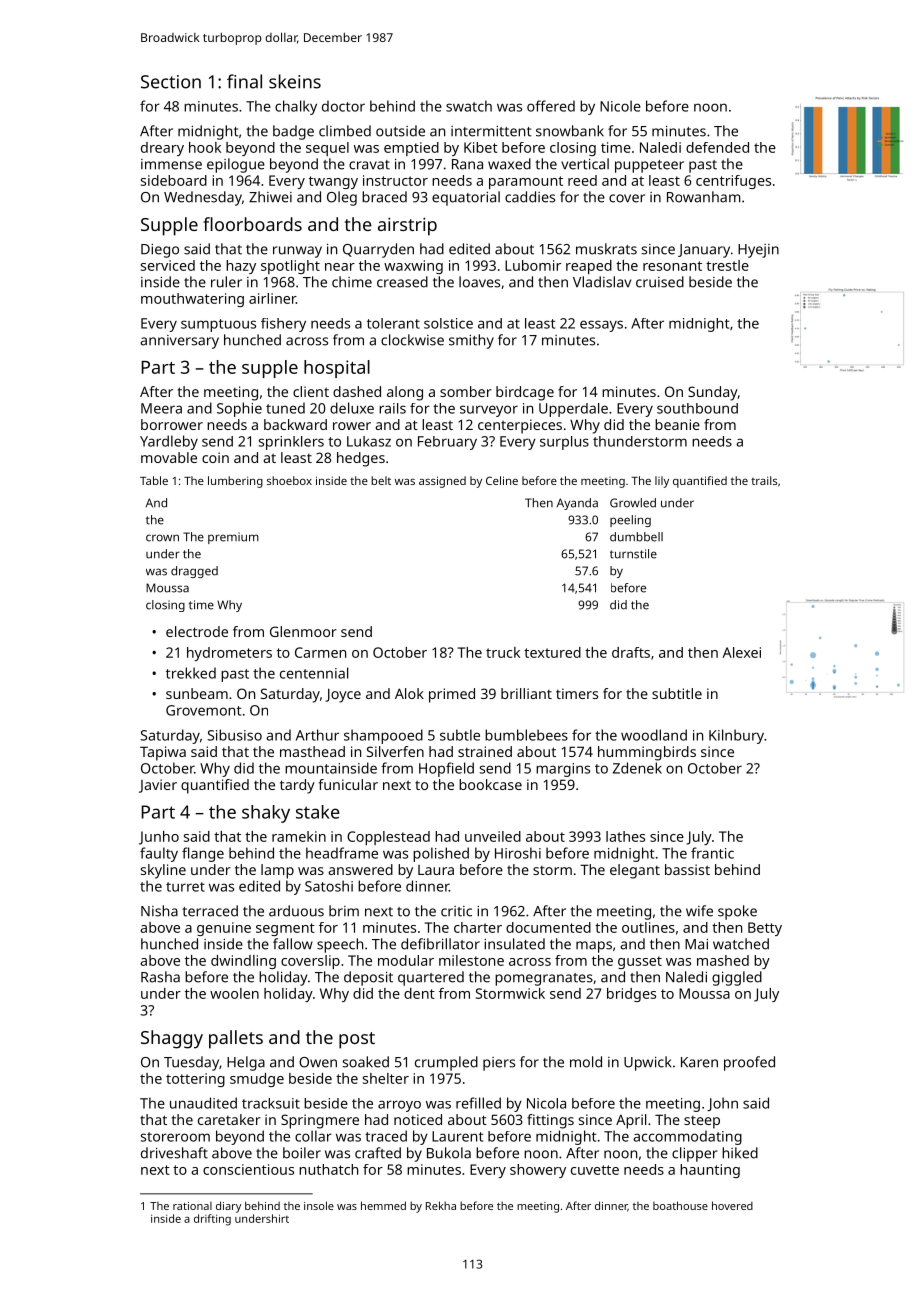 The image size is (924, 1314). Describe the element at coordinates (606, 249) in the screenshot. I see `muskrats` at that location.
